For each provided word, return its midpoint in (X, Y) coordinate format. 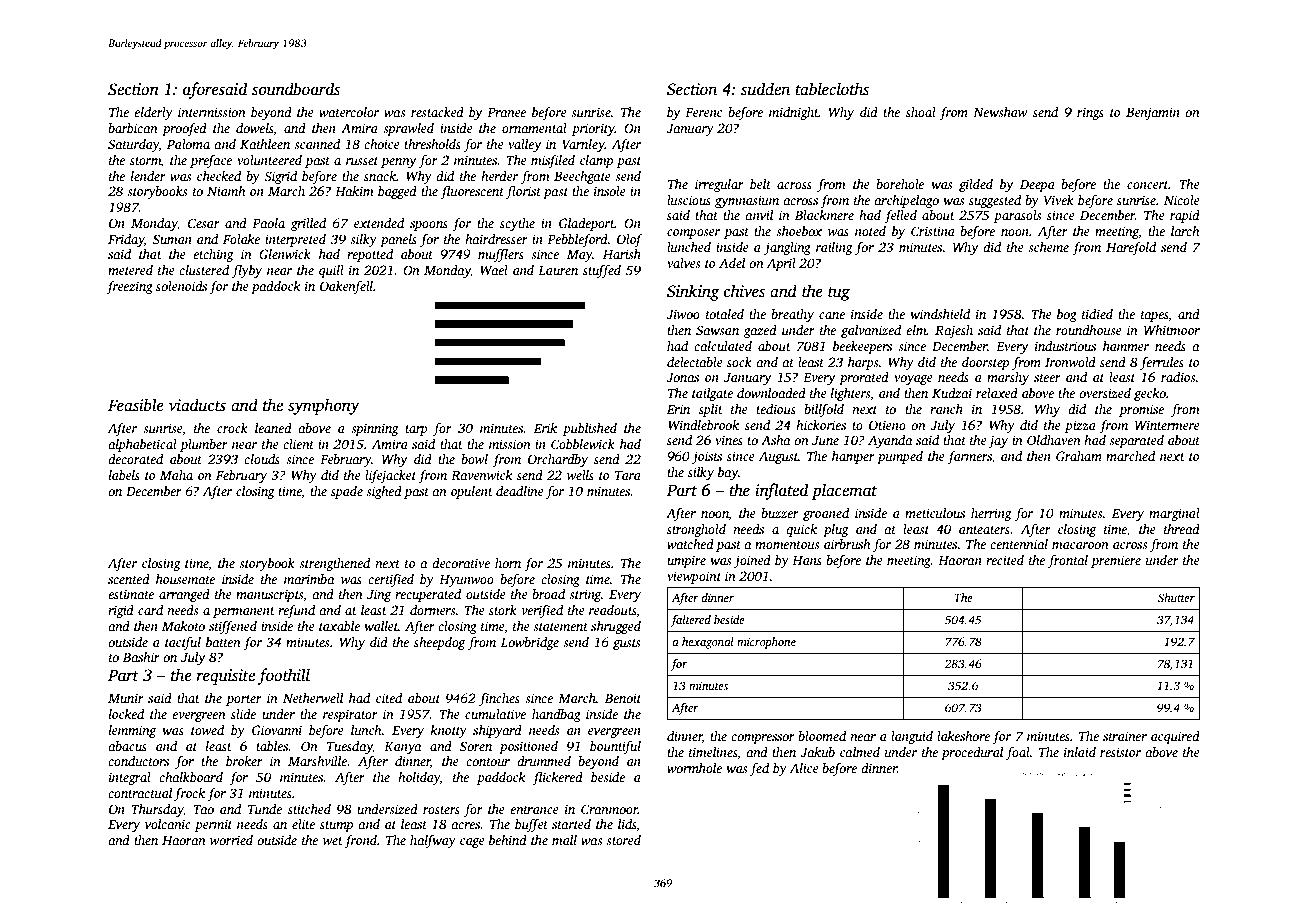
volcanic (168, 824)
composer (693, 234)
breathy (792, 315)
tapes (1155, 316)
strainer (1125, 736)
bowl (474, 459)
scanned (317, 144)
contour (488, 762)
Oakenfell (346, 287)
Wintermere (1167, 425)
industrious (1065, 346)
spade (347, 492)
